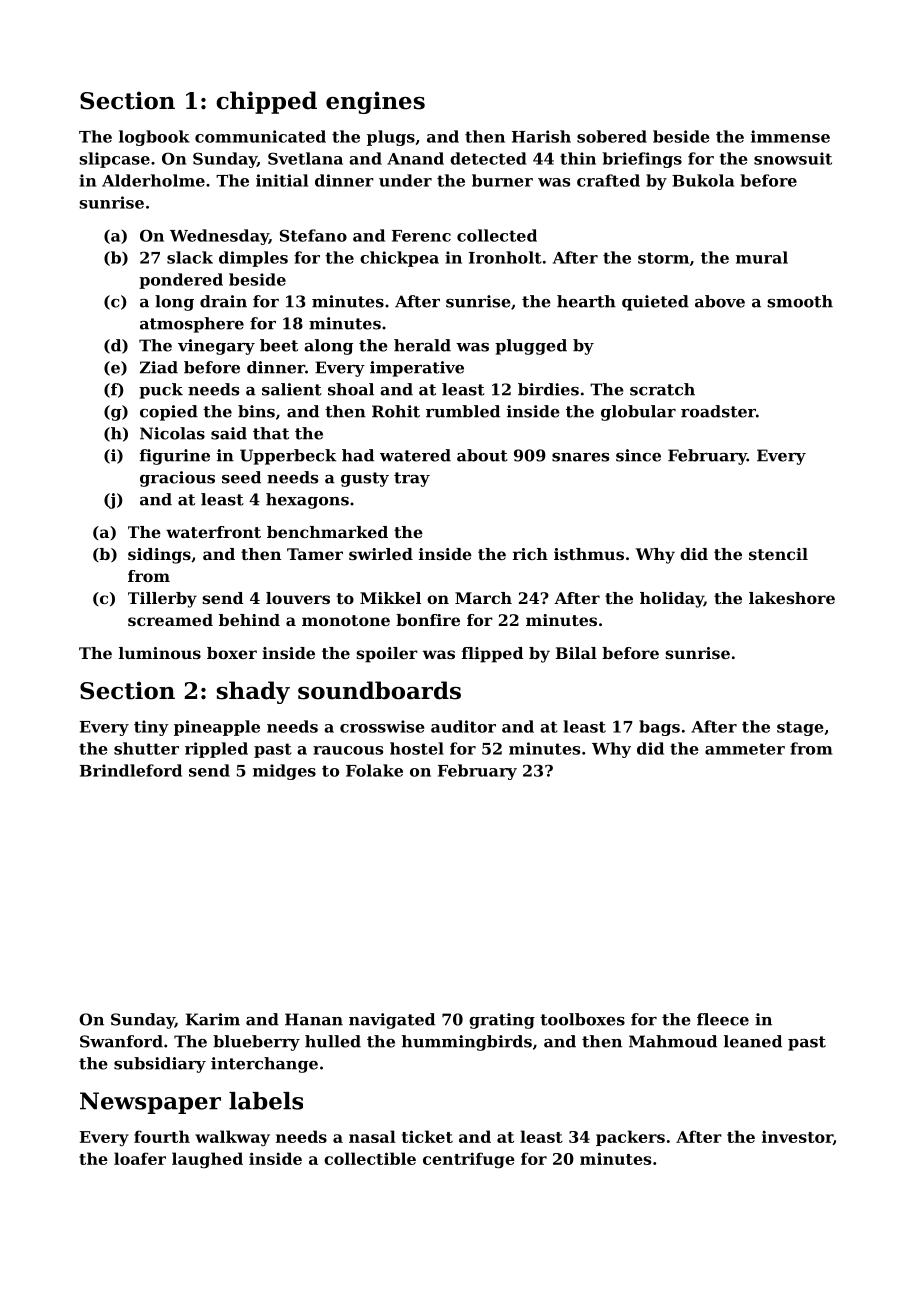  Describe the element at coordinates (374, 770) in the screenshot. I see `Folake` at that location.
